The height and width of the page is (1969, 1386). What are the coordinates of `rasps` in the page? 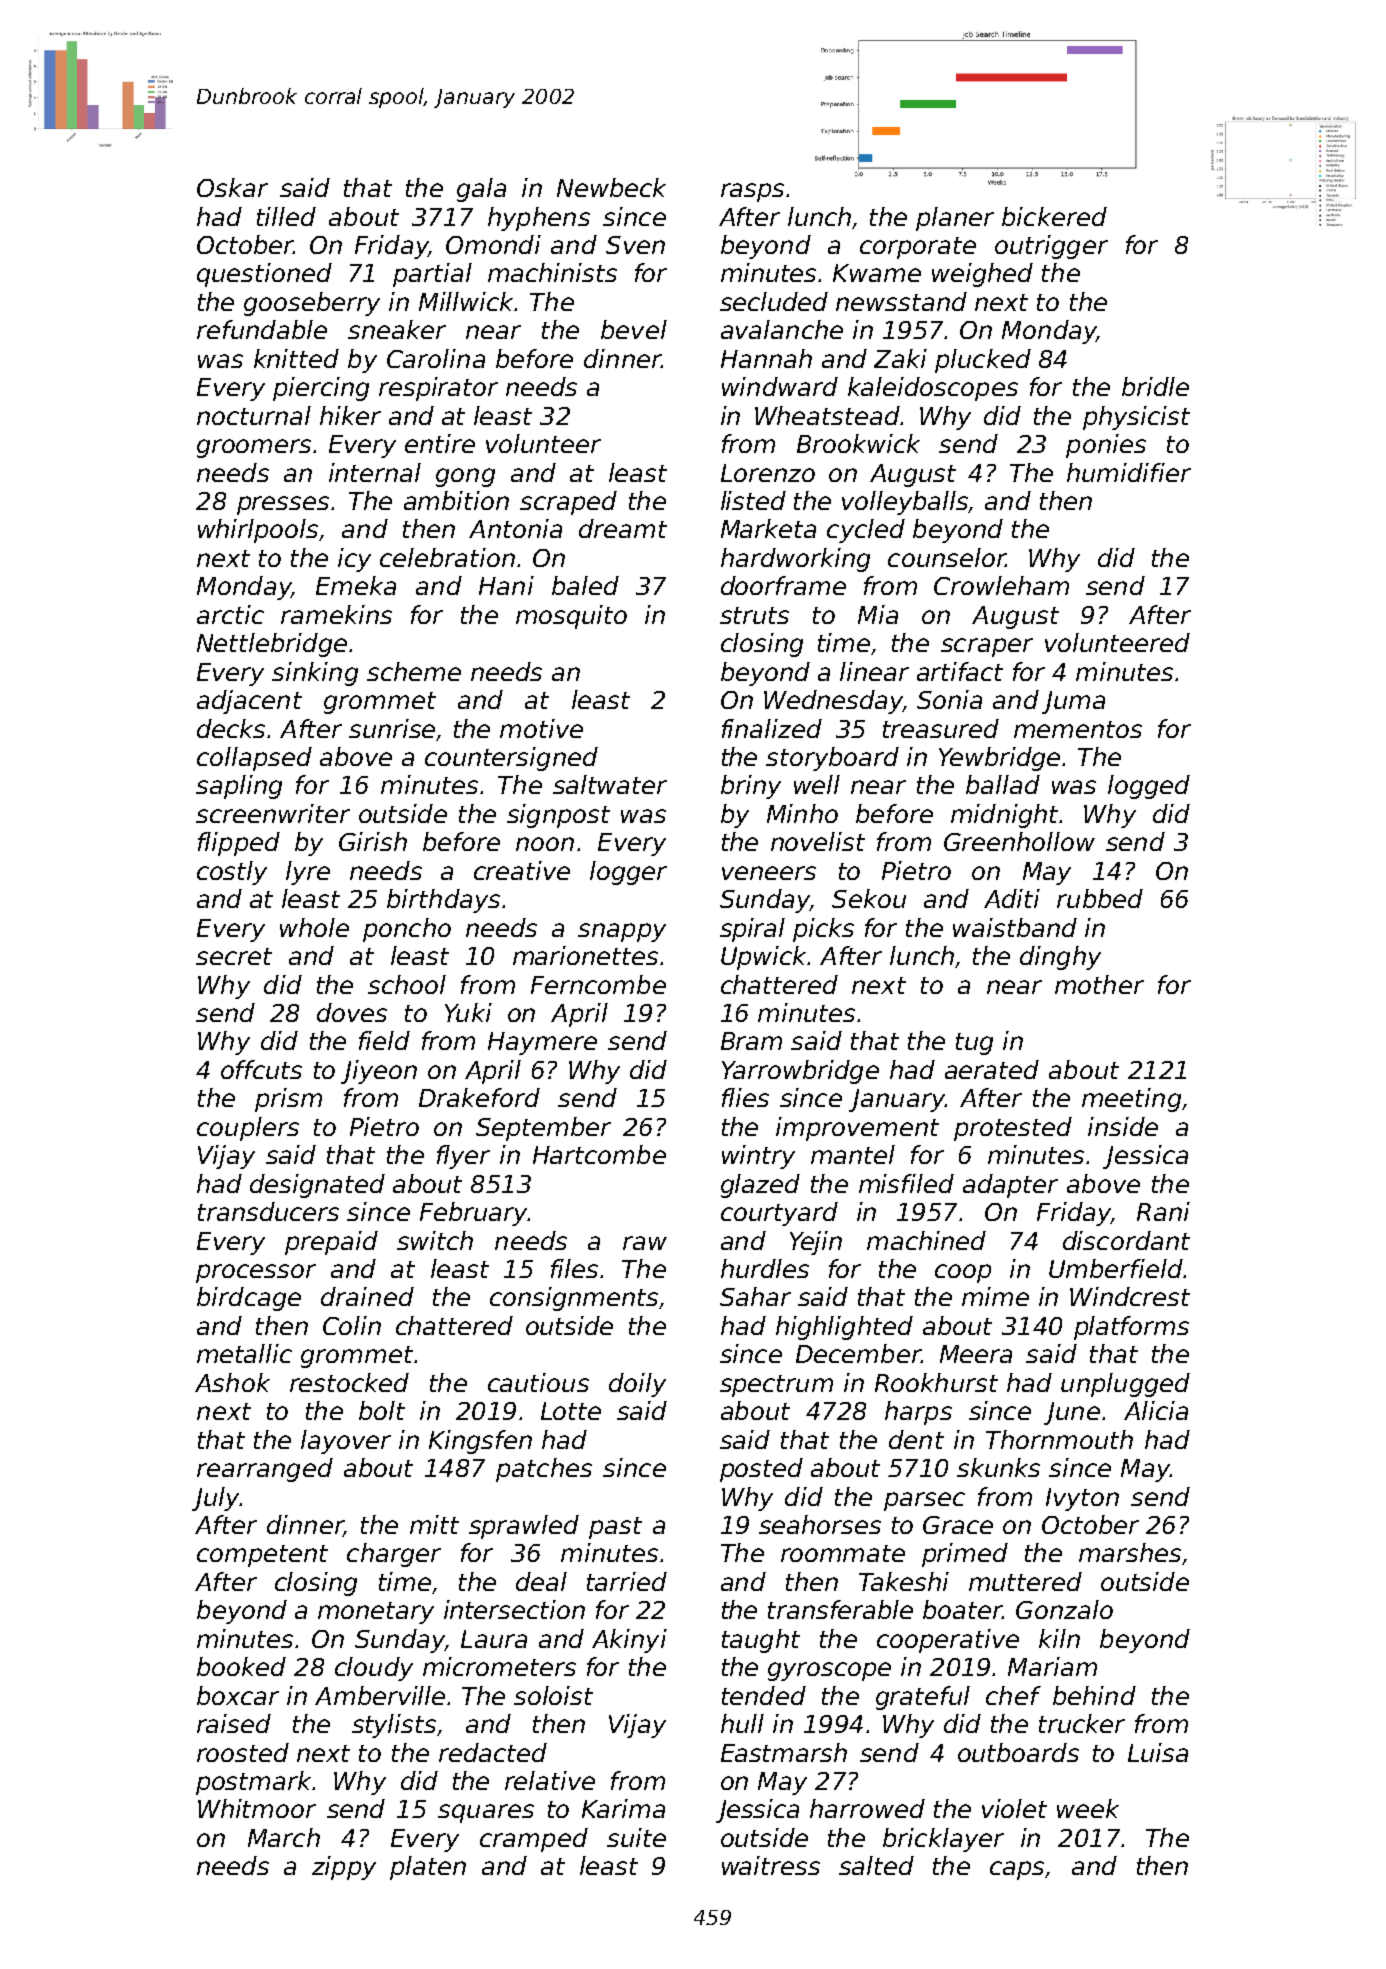 It's located at (752, 192).
